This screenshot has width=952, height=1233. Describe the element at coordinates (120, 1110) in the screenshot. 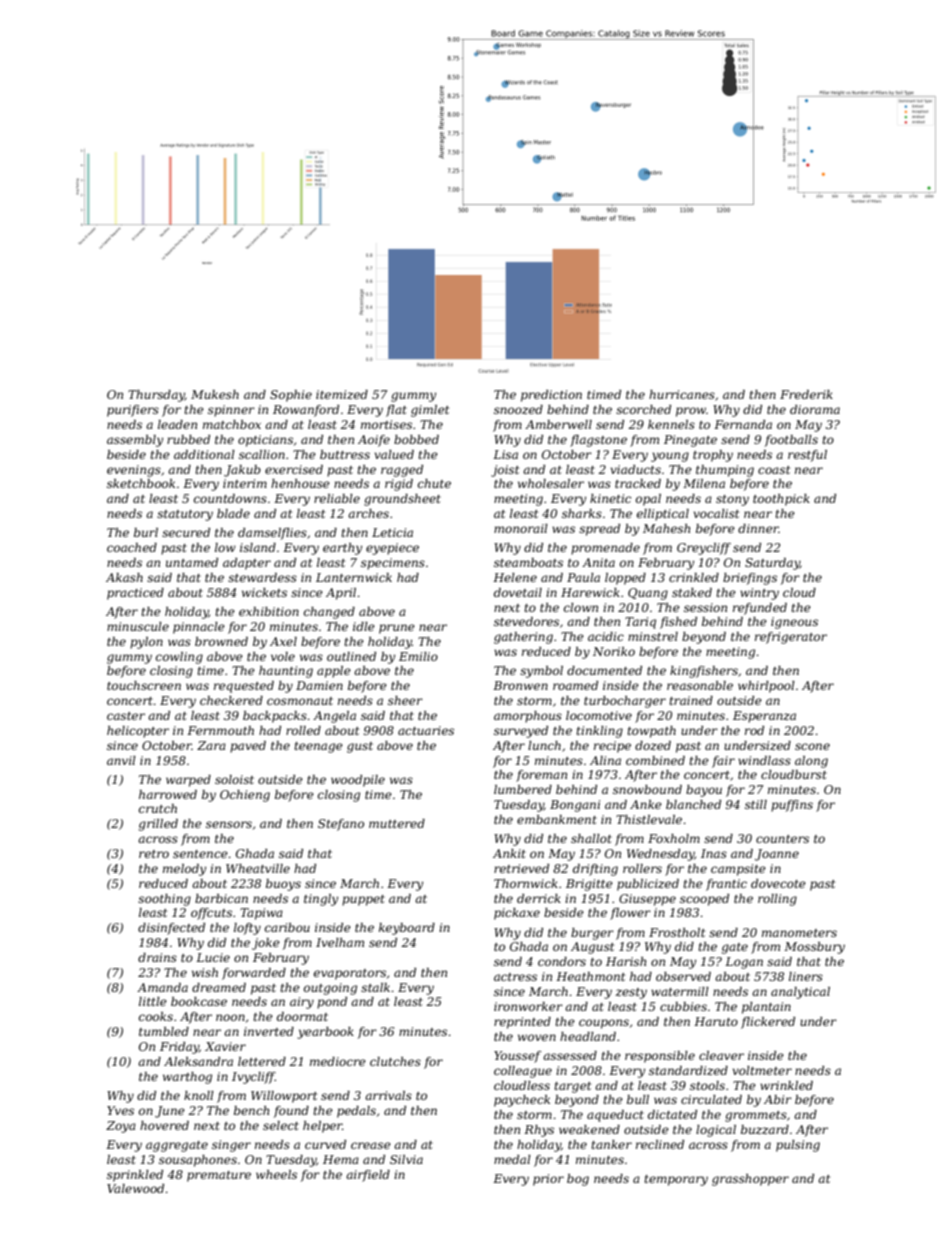

I see `Yves` at that location.
